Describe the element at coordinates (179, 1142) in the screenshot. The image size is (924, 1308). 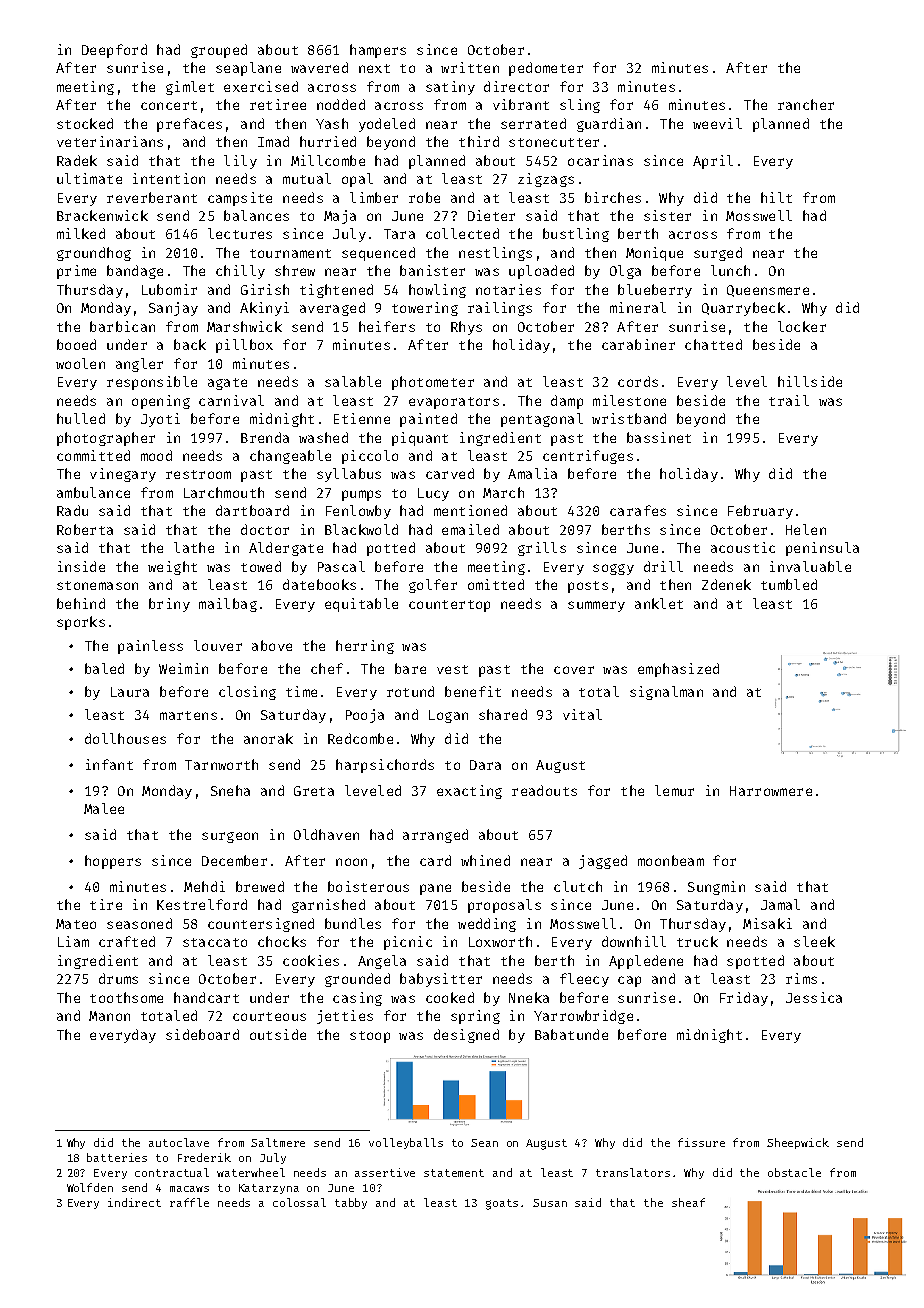
I see `autoclave` at that location.
